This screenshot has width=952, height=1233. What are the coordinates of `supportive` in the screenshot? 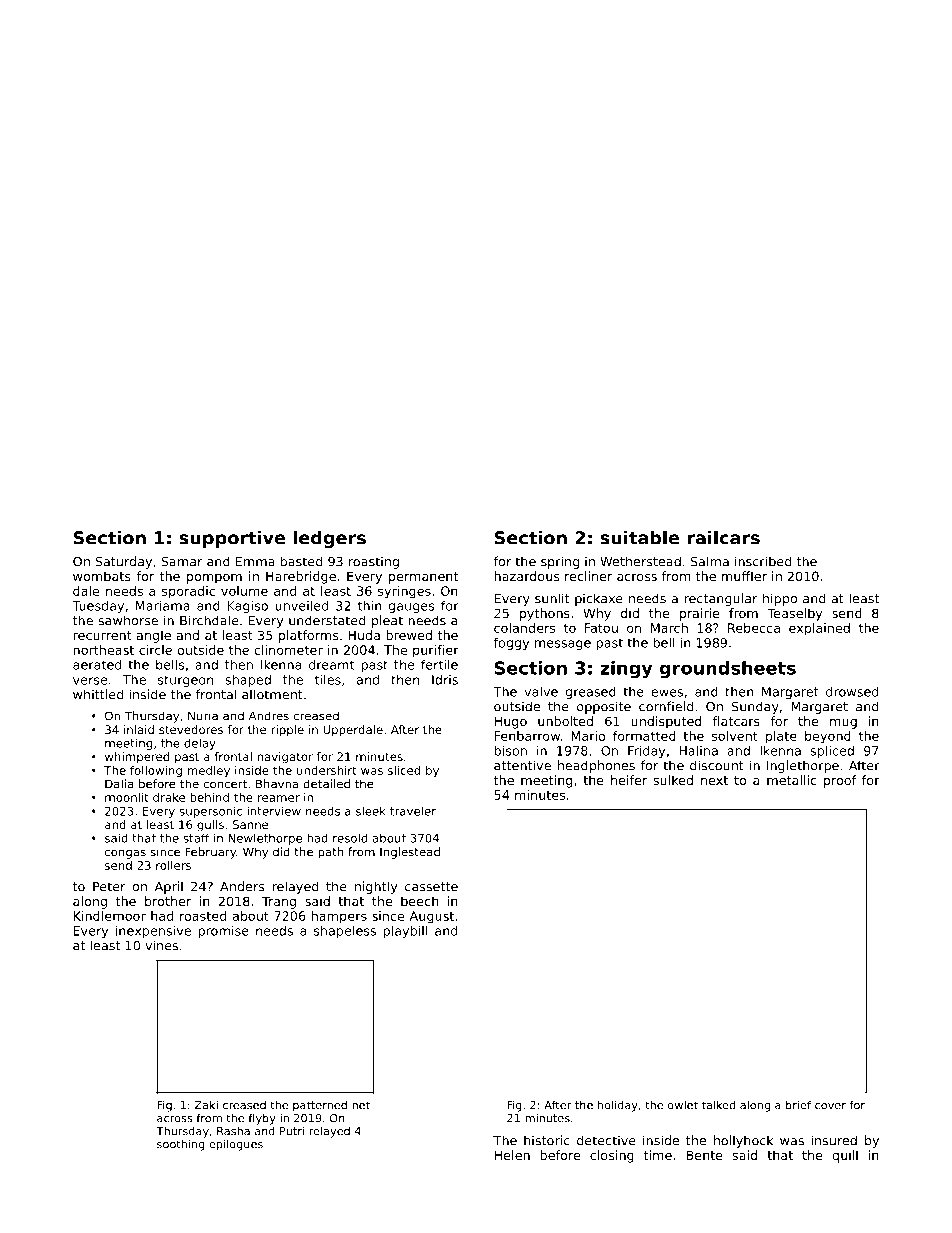 It's located at (232, 539).
